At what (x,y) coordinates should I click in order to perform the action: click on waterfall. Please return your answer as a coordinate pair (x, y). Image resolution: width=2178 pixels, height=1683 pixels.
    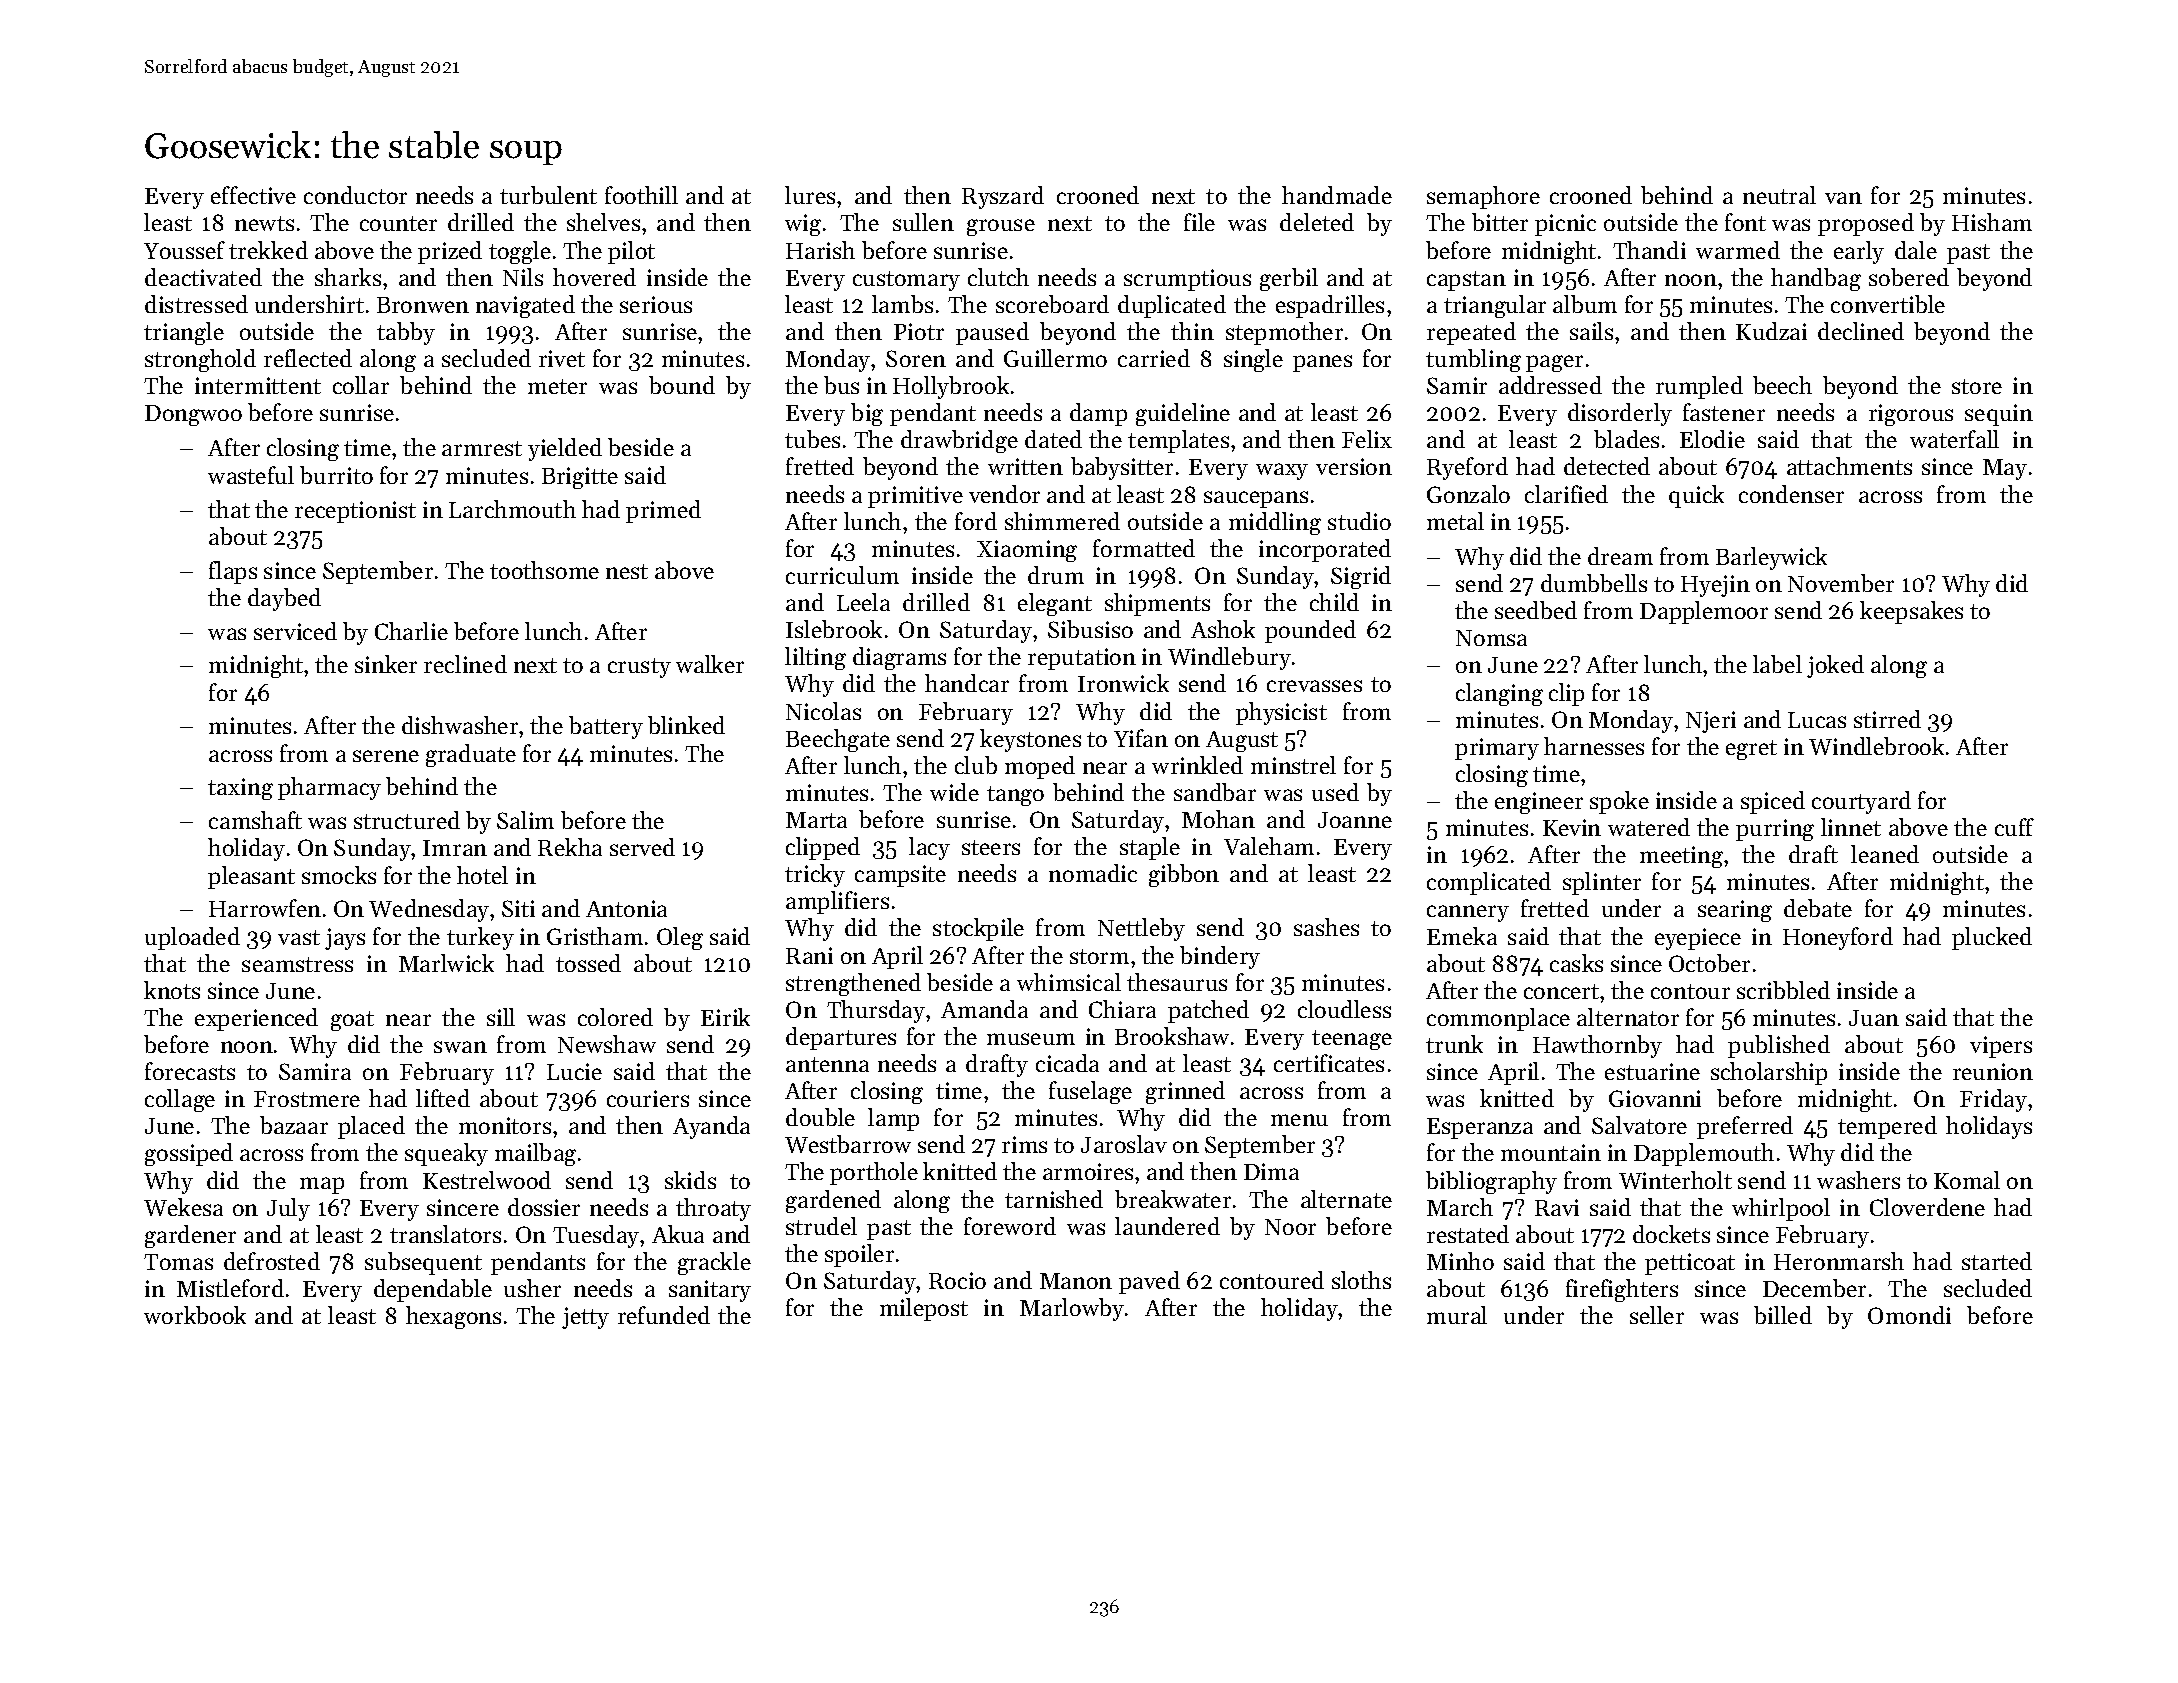
    Looking at the image, I should click on (1954, 439).
